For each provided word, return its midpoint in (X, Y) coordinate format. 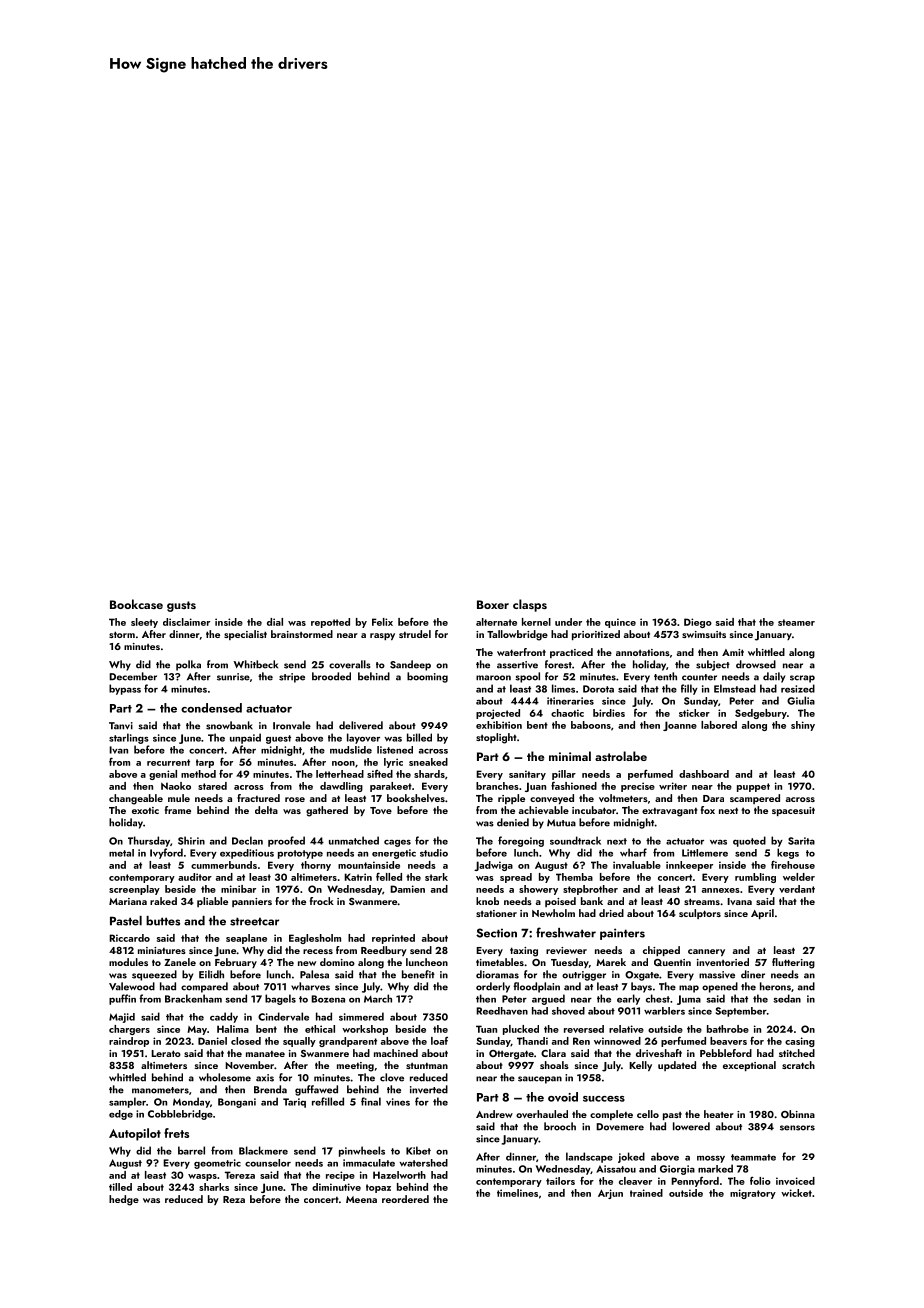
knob (487, 901)
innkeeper (689, 866)
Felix (382, 622)
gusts (181, 606)
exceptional (749, 1066)
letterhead (340, 774)
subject (713, 665)
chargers (129, 1030)
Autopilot (135, 1134)
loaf (439, 1041)
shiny (803, 726)
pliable (212, 902)
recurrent (168, 762)
